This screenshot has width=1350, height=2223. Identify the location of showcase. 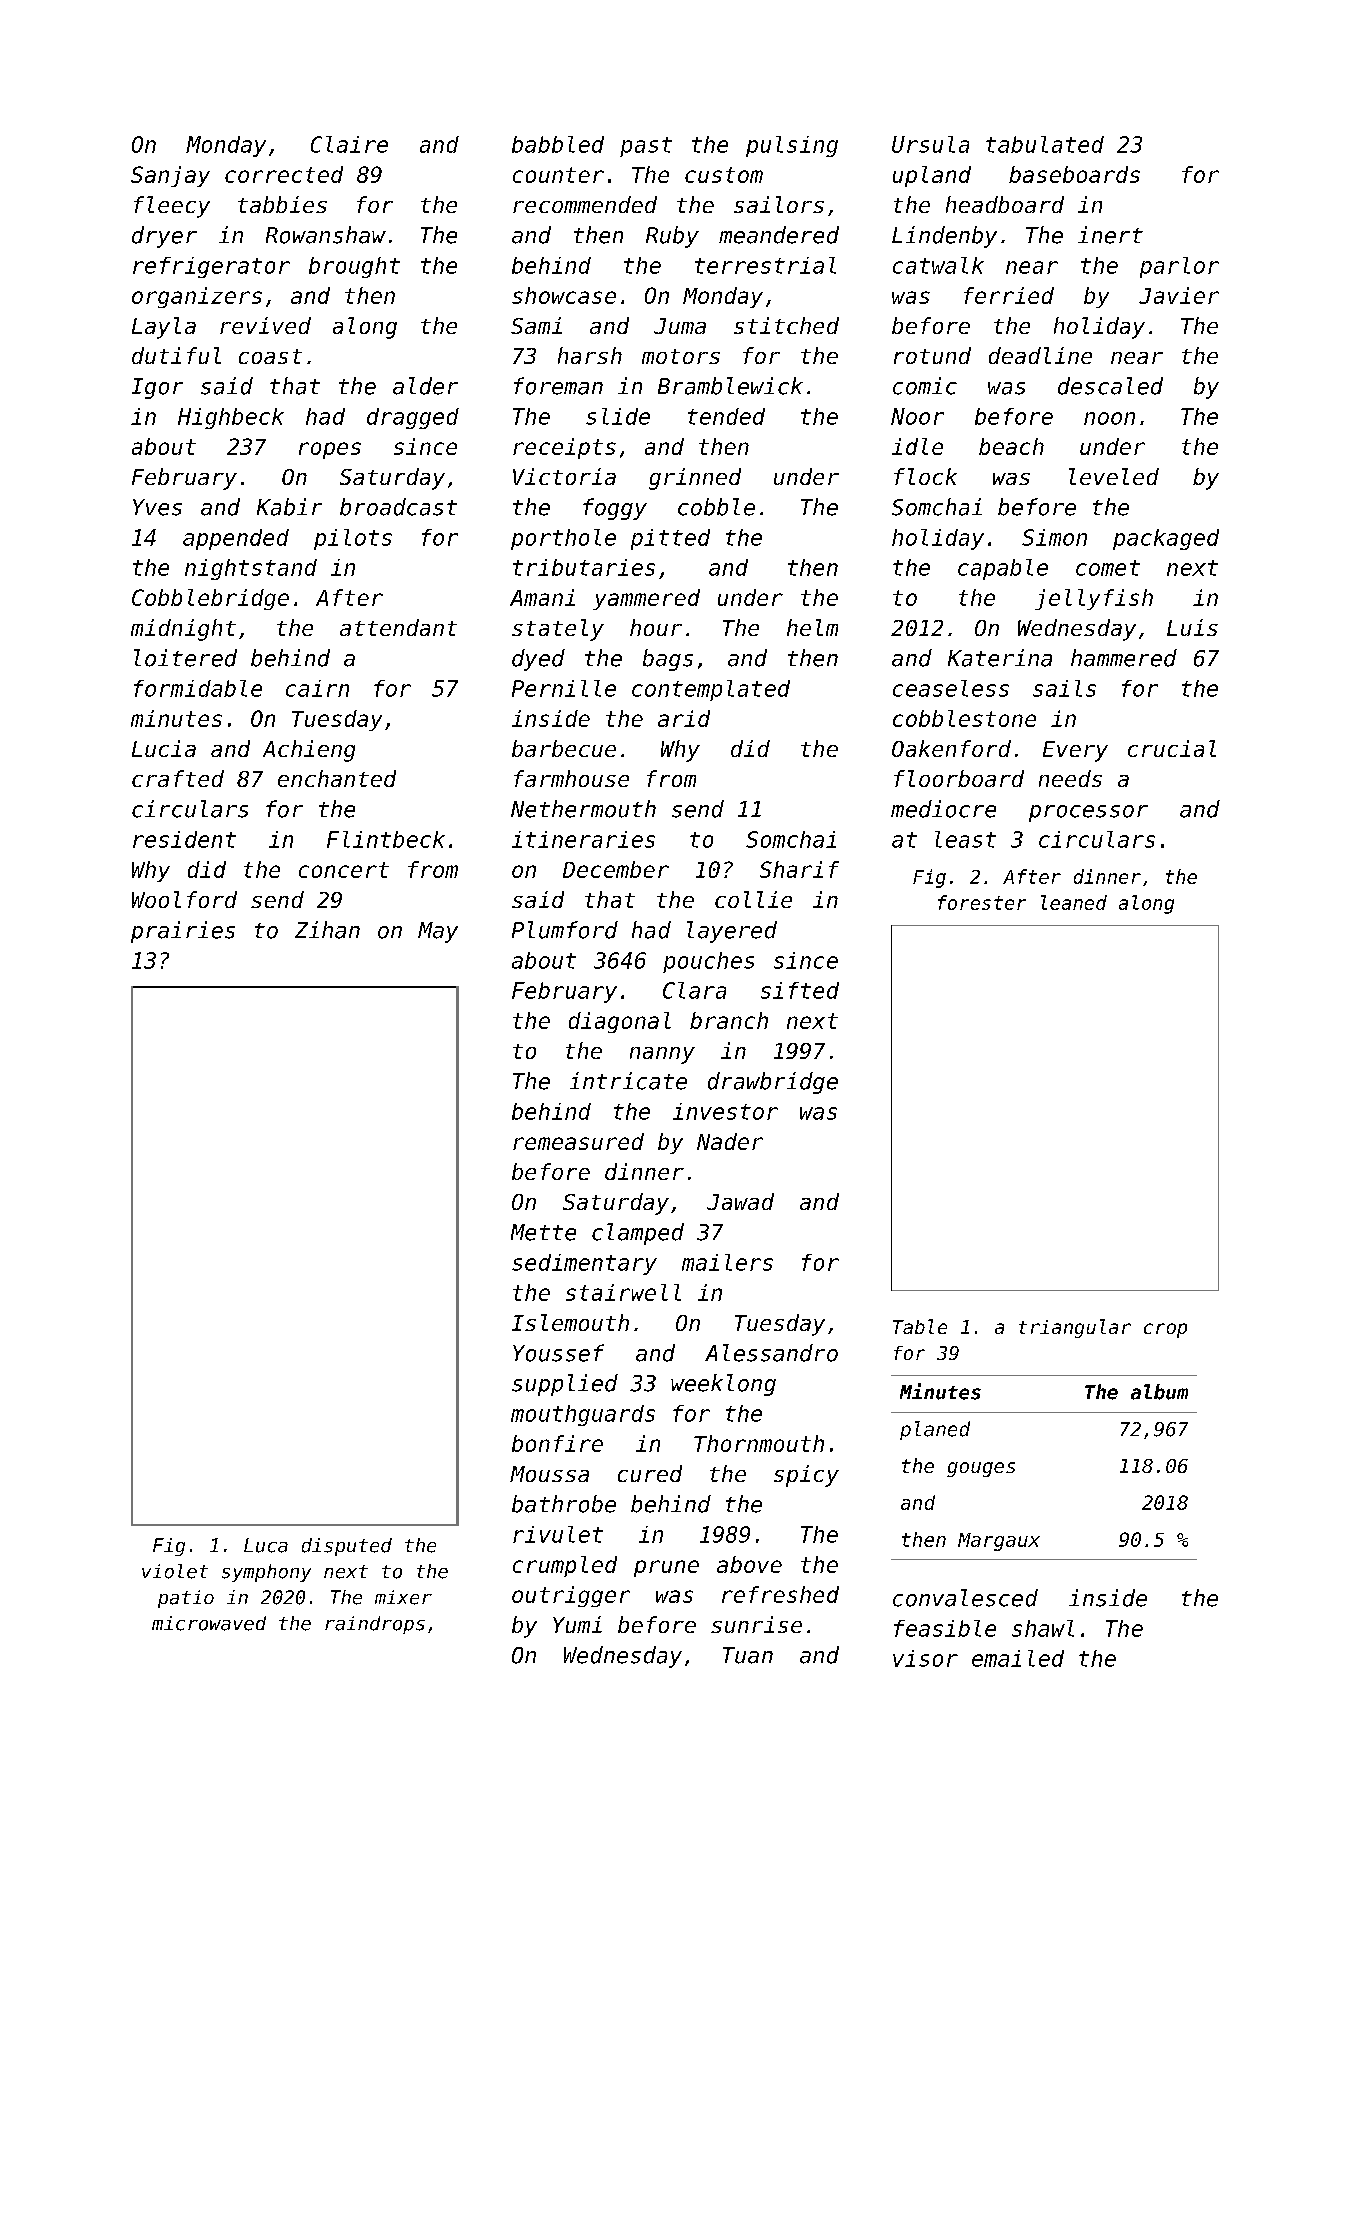
(564, 295).
